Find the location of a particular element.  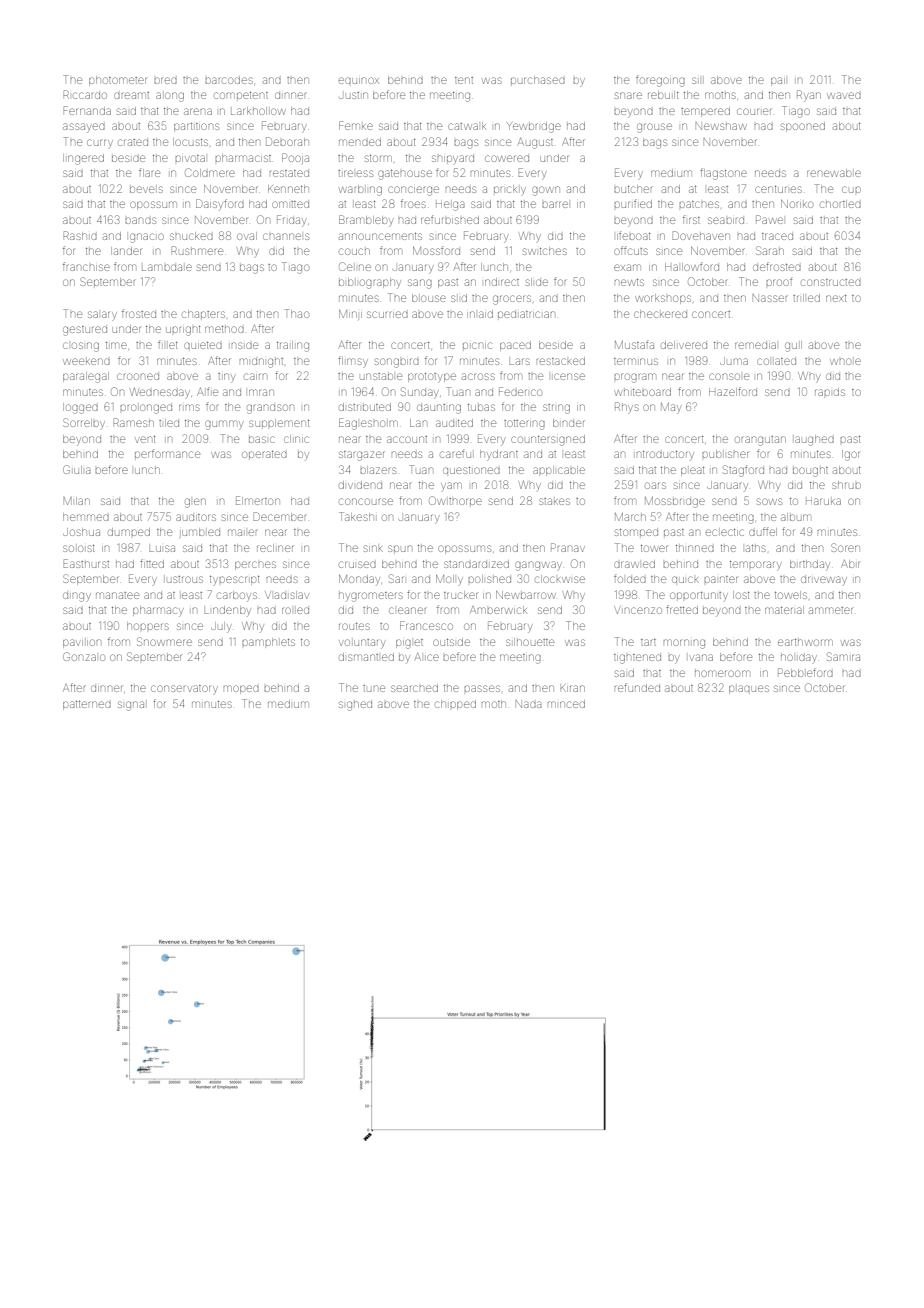

gangway is located at coordinates (538, 566).
